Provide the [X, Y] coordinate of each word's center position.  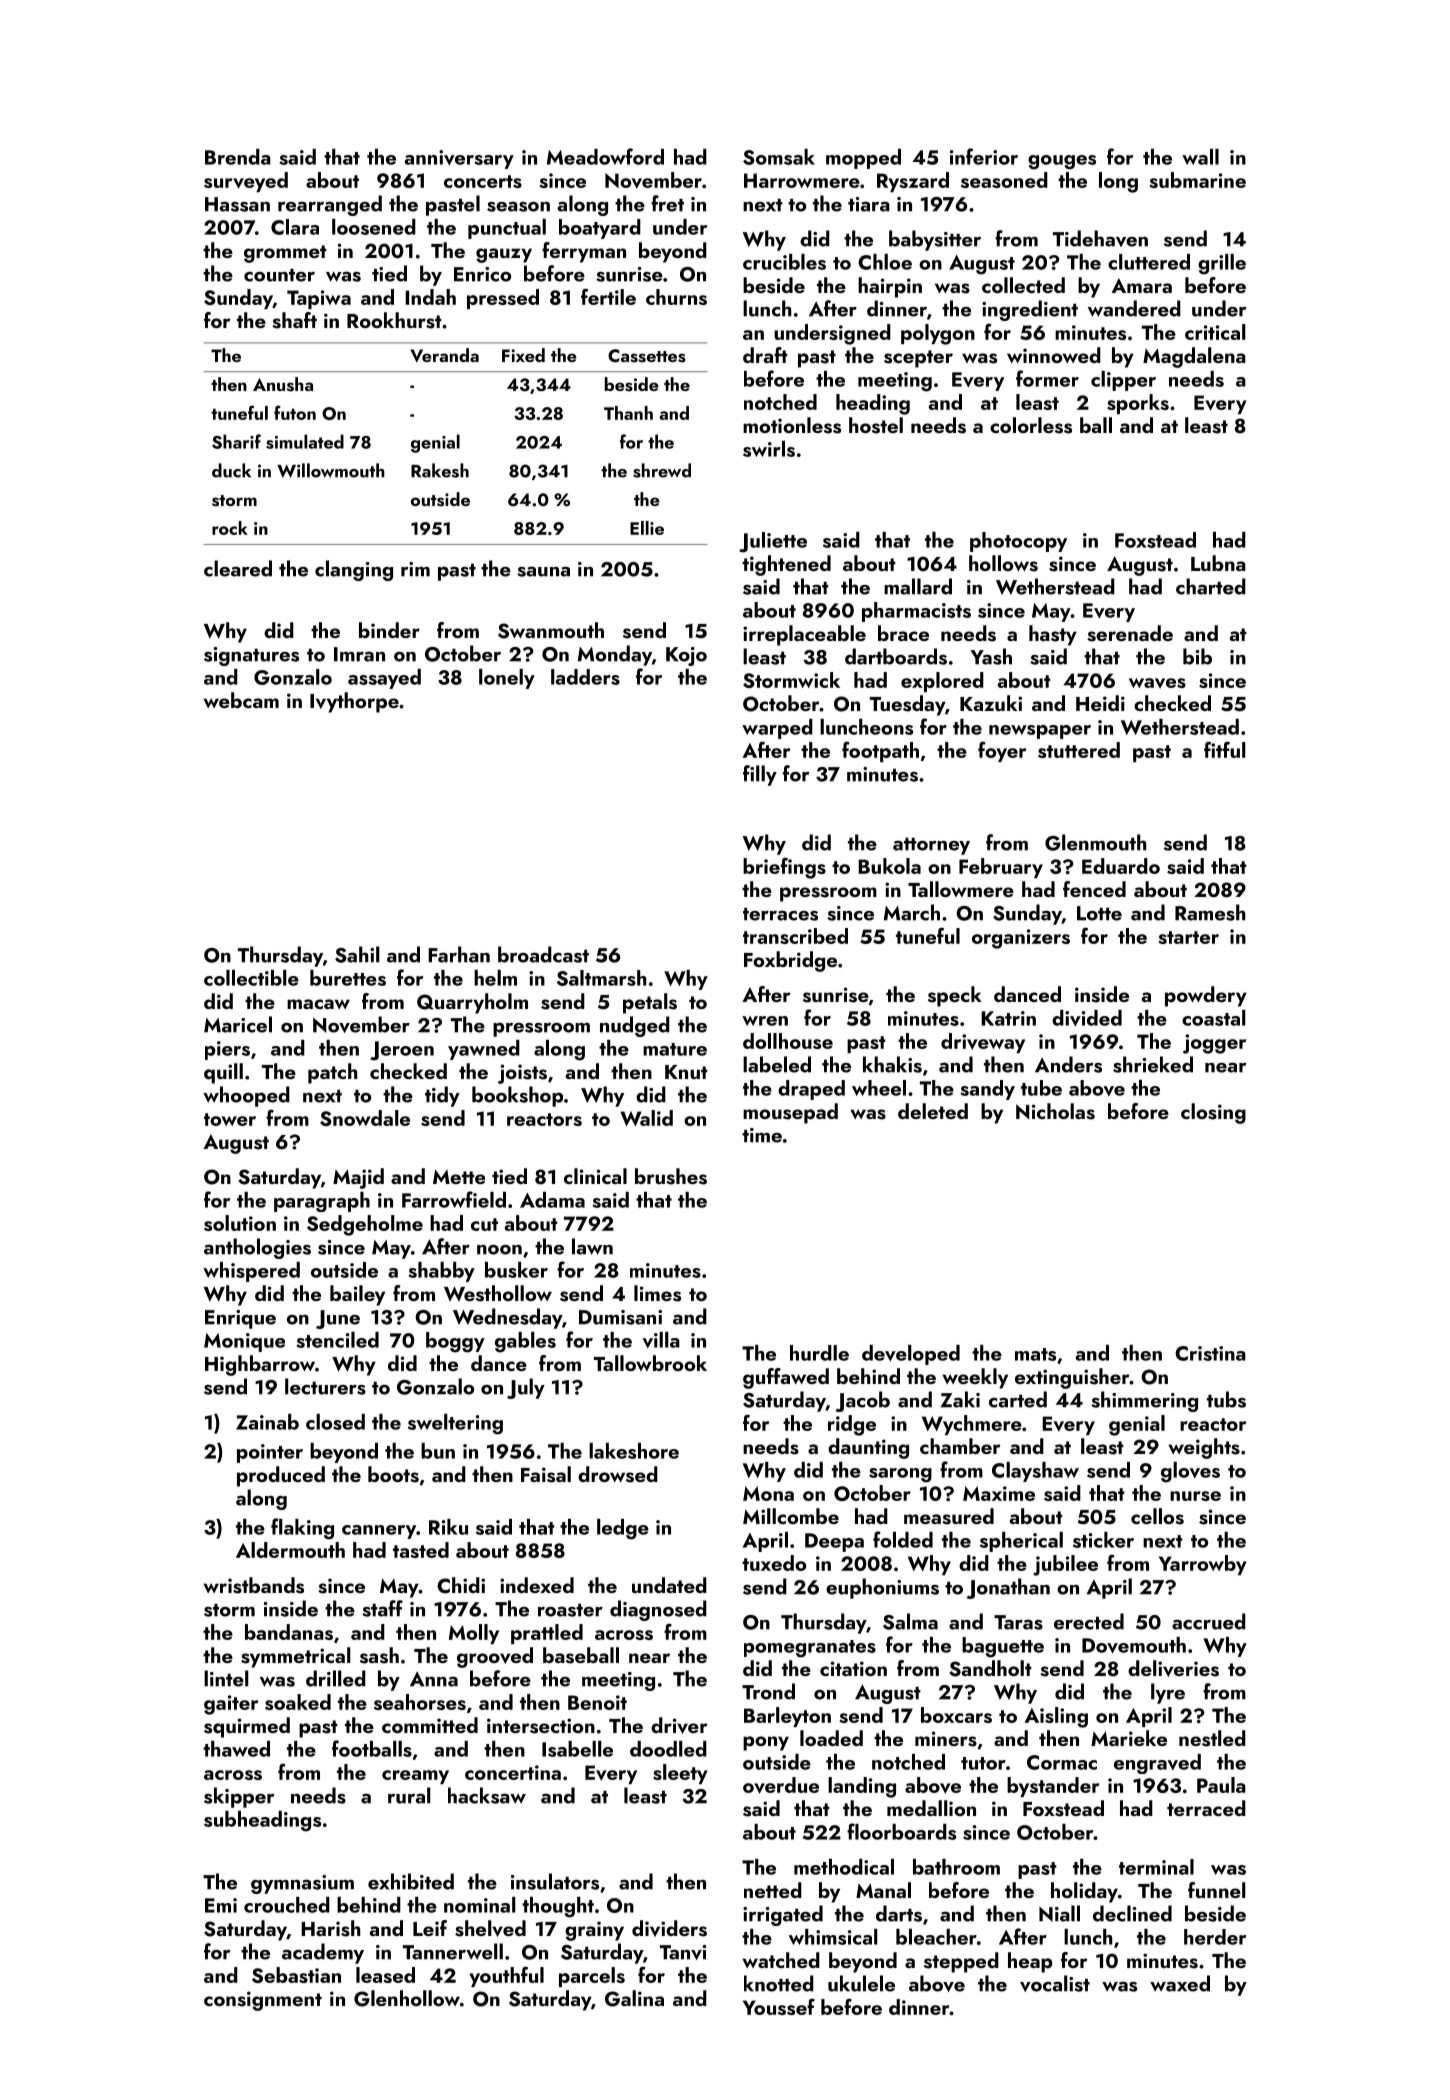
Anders [1068, 1064]
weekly [975, 1378]
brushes [671, 1176]
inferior [984, 156]
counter [279, 275]
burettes [348, 978]
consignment [263, 2001]
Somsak [779, 157]
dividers [669, 1928]
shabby [442, 1272]
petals [650, 1003]
